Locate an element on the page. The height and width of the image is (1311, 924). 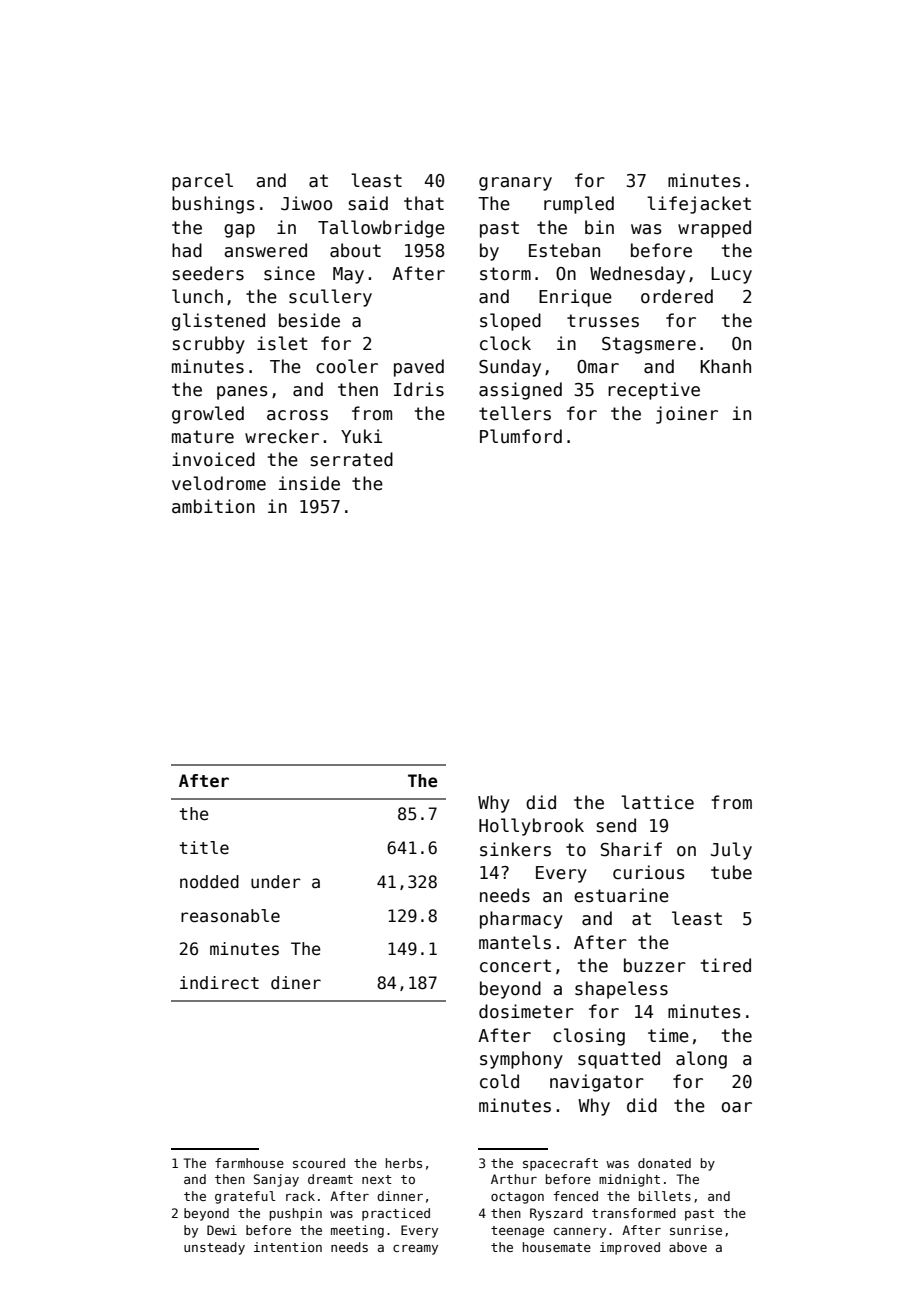
parcel is located at coordinates (202, 182).
